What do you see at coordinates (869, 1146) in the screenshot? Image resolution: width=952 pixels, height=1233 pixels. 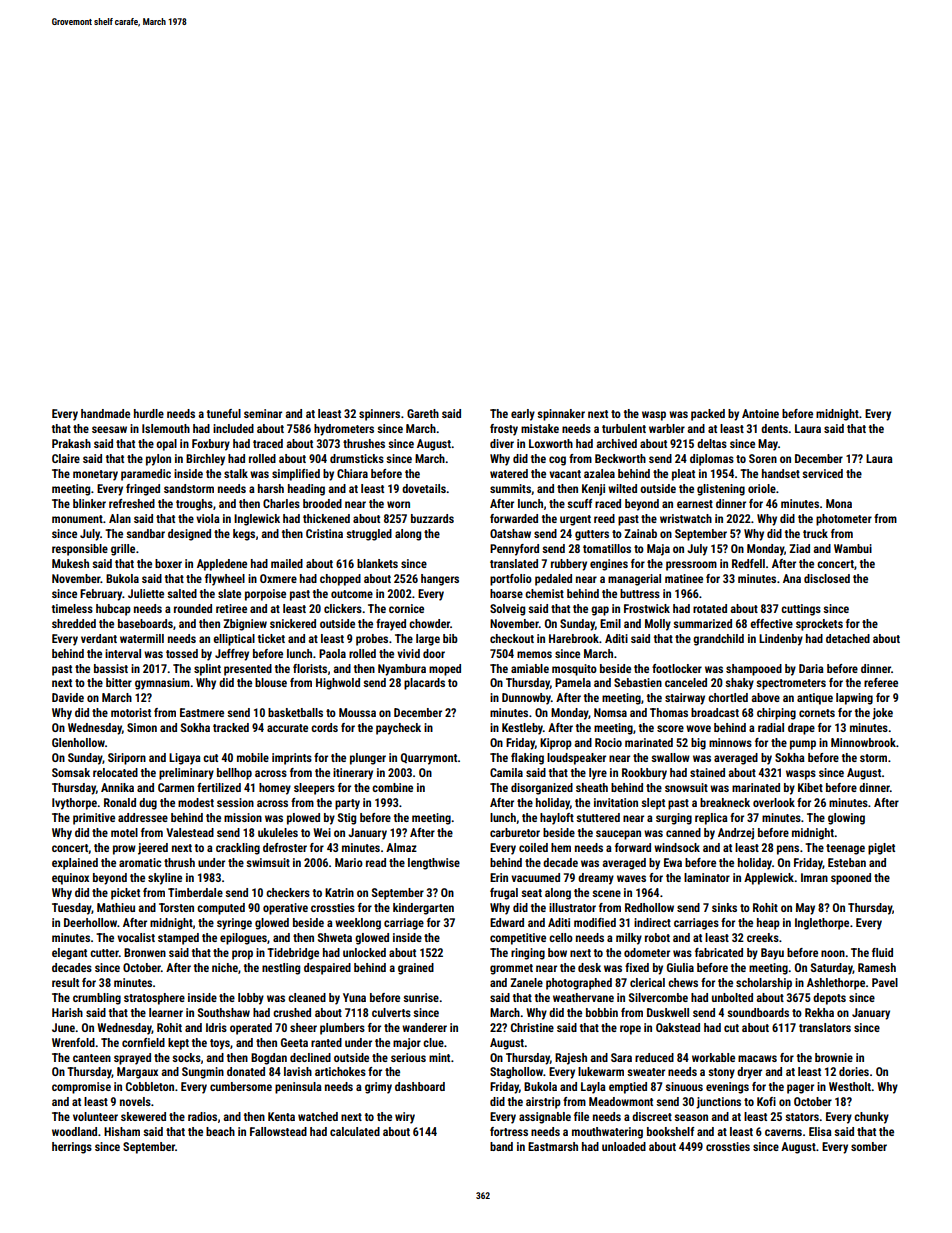 I see `somber` at bounding box center [869, 1146].
